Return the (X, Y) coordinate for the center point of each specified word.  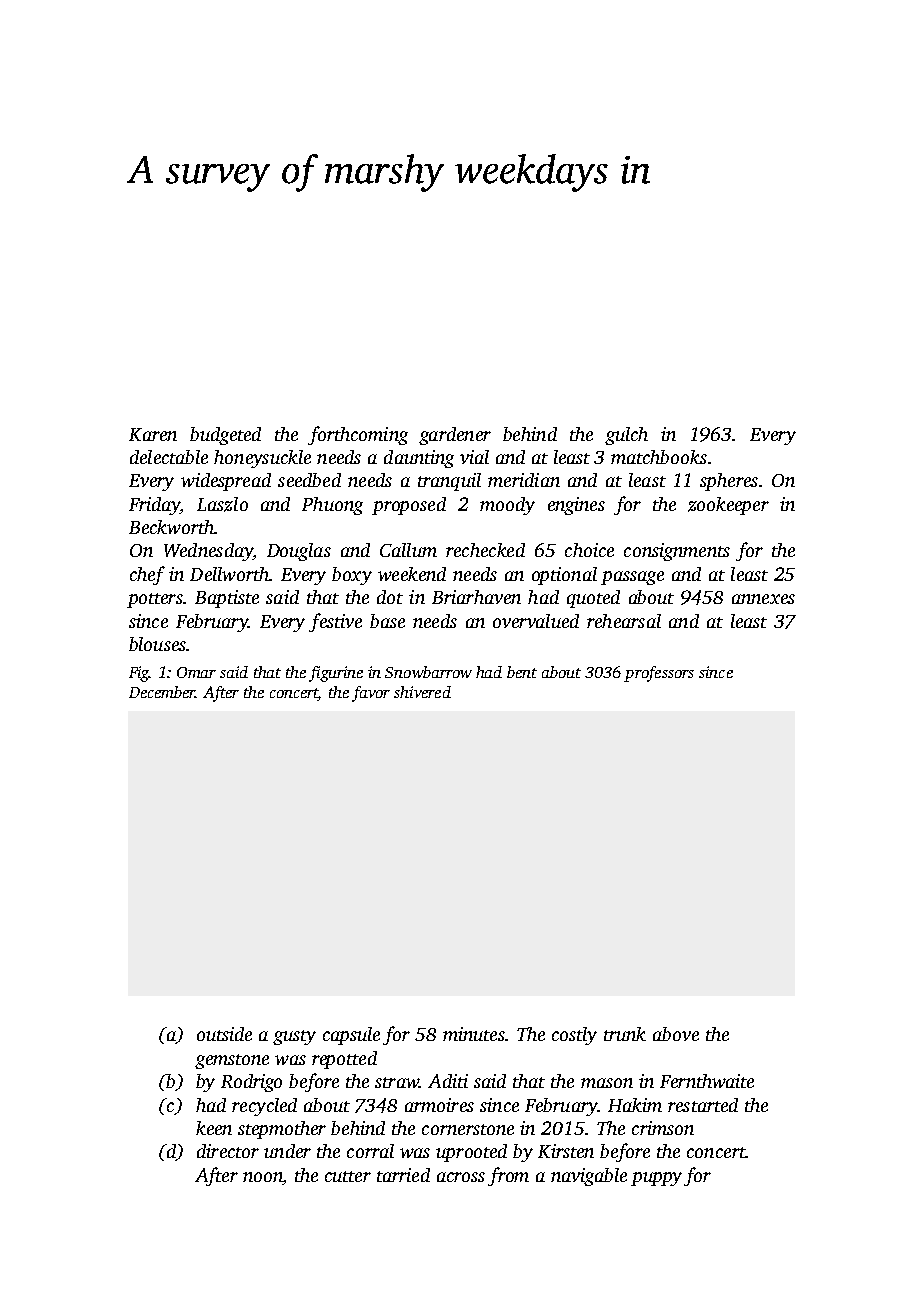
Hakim (635, 1105)
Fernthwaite (707, 1081)
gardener (455, 436)
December (162, 692)
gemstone (232, 1061)
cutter (348, 1176)
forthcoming (358, 435)
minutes (474, 1034)
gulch (626, 436)
